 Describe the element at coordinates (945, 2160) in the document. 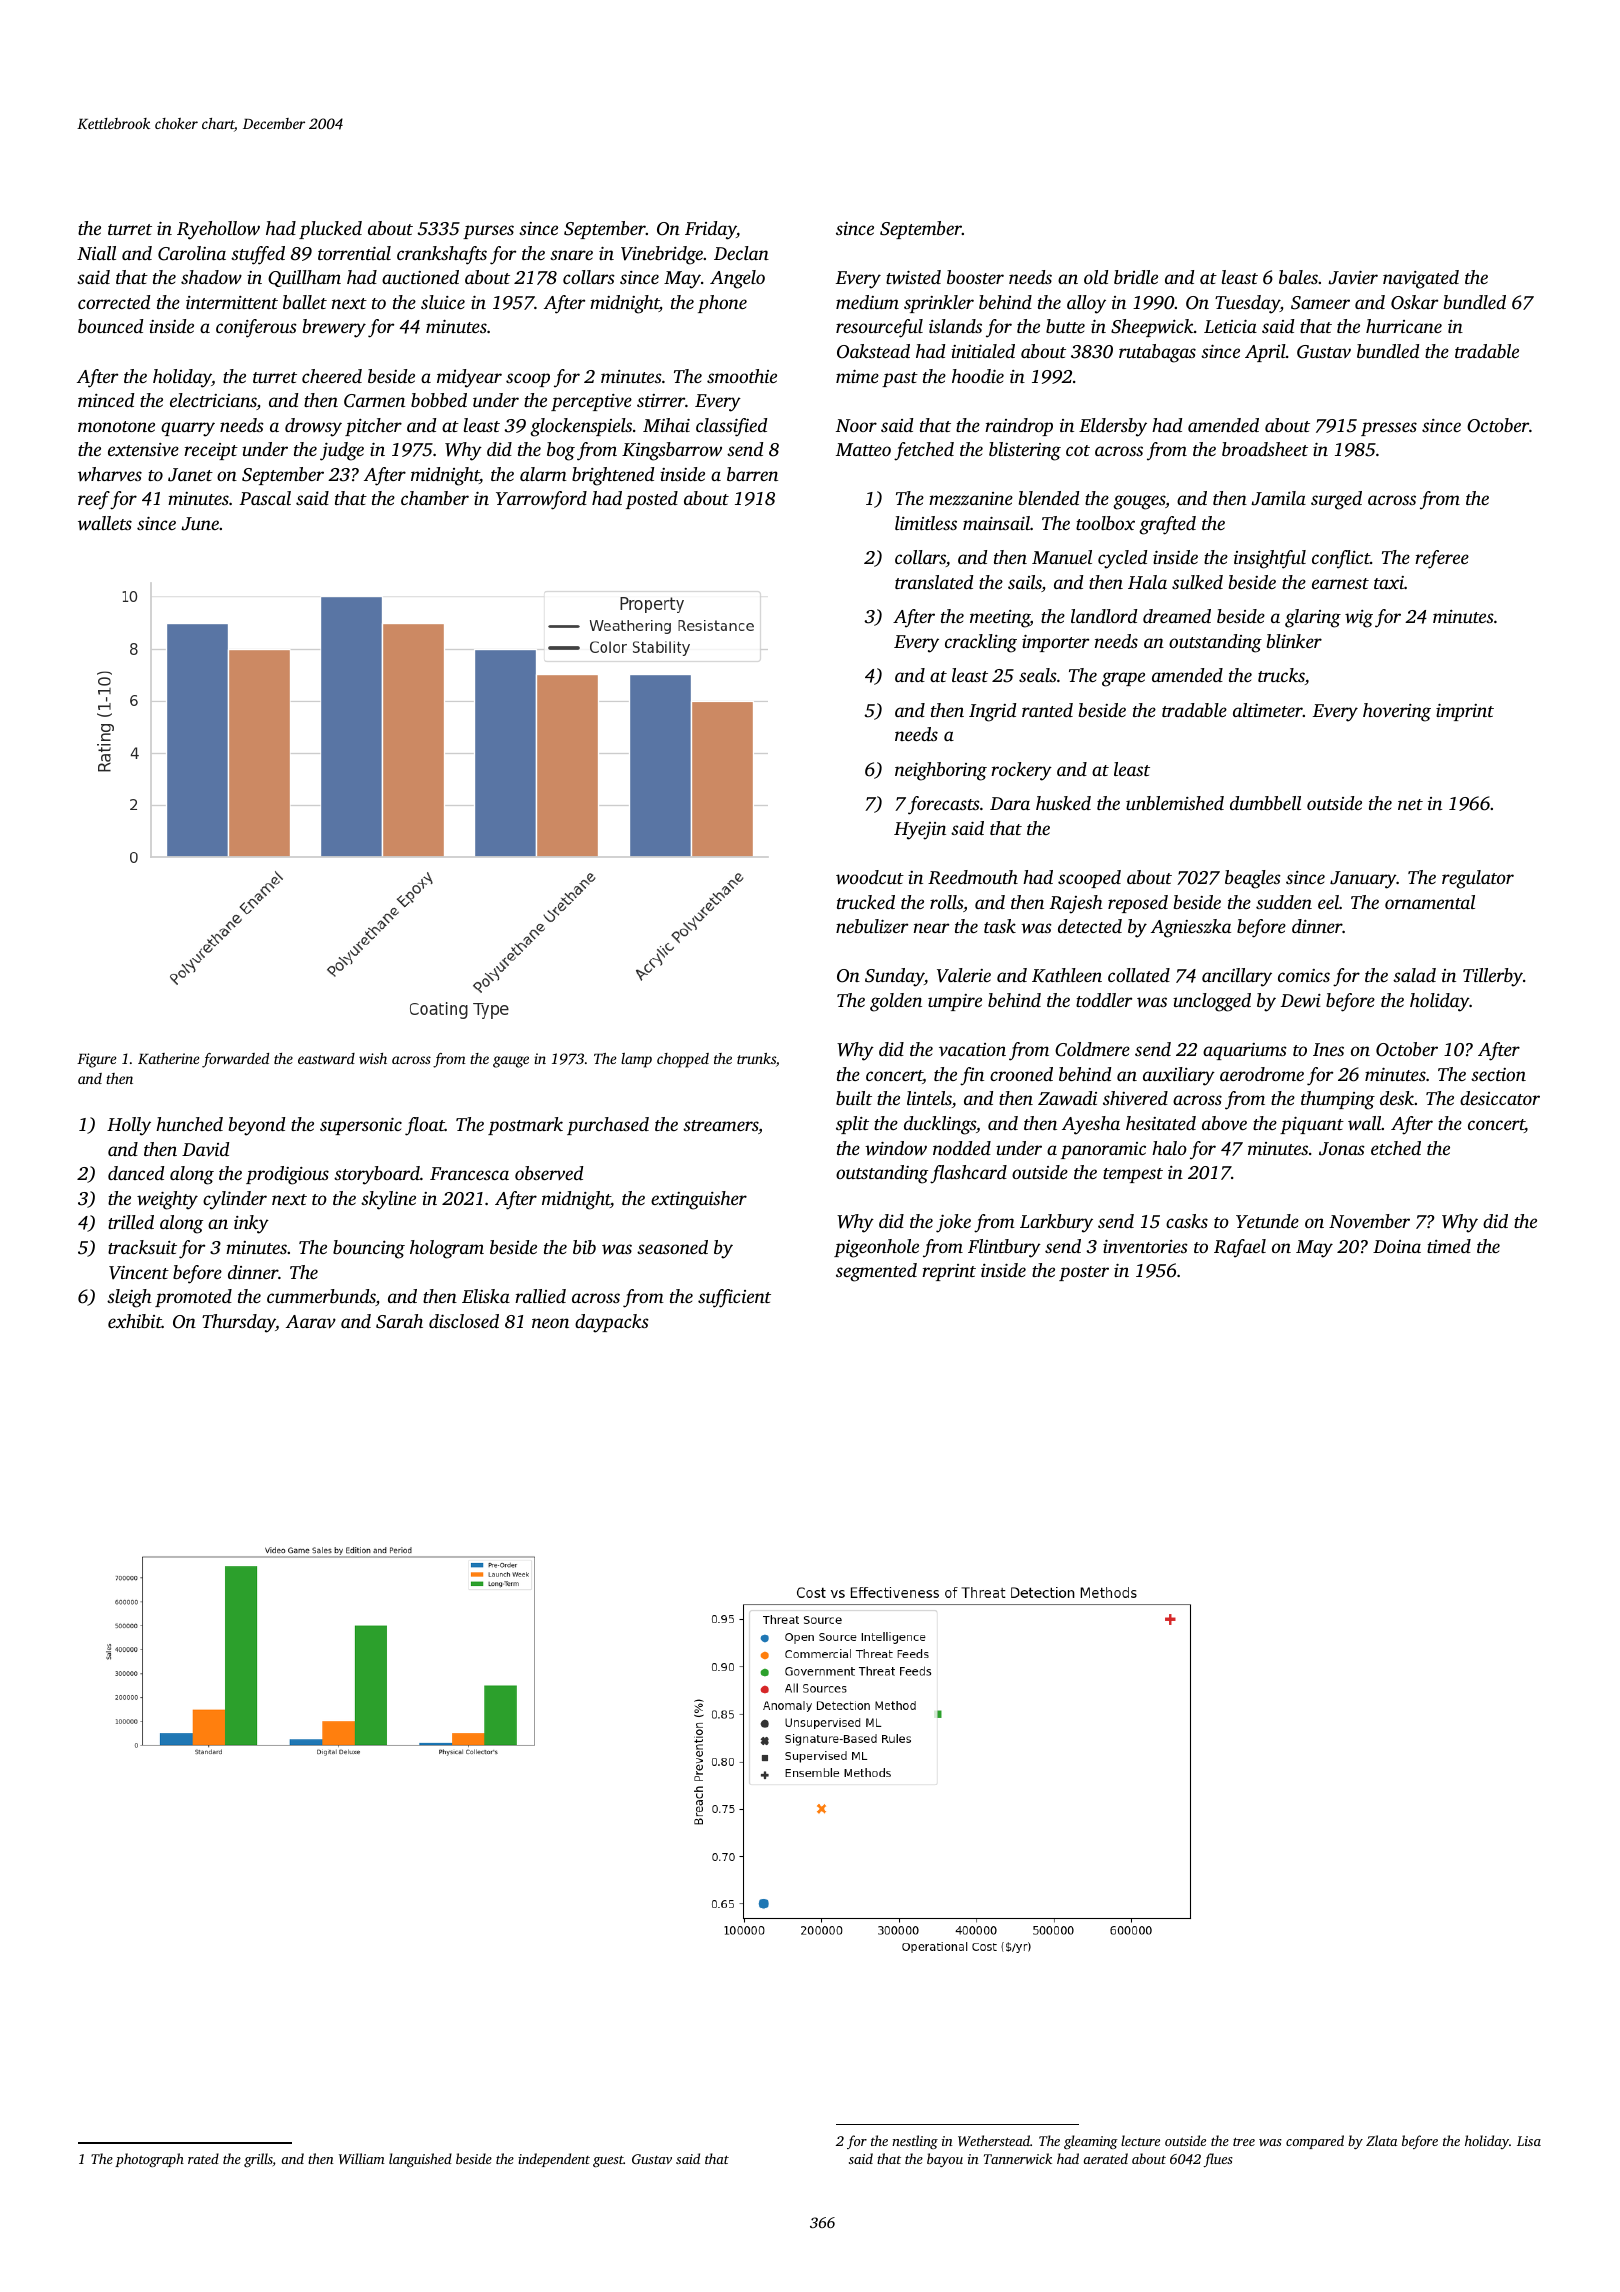

I see `bayou` at that location.
